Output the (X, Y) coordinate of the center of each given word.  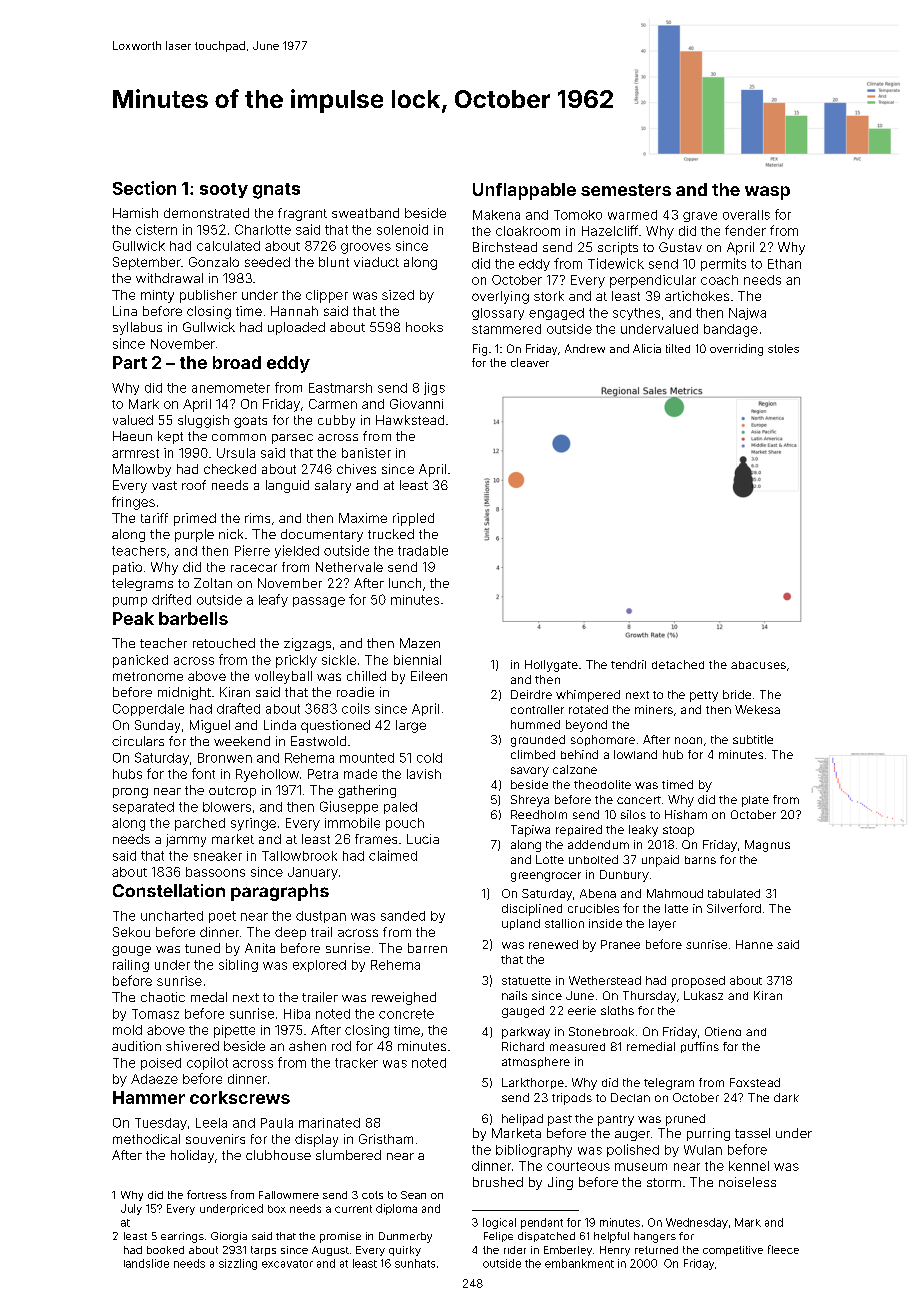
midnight (184, 693)
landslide (146, 1263)
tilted (678, 348)
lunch (405, 583)
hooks (424, 327)
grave (700, 217)
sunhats (415, 1263)
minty (157, 296)
